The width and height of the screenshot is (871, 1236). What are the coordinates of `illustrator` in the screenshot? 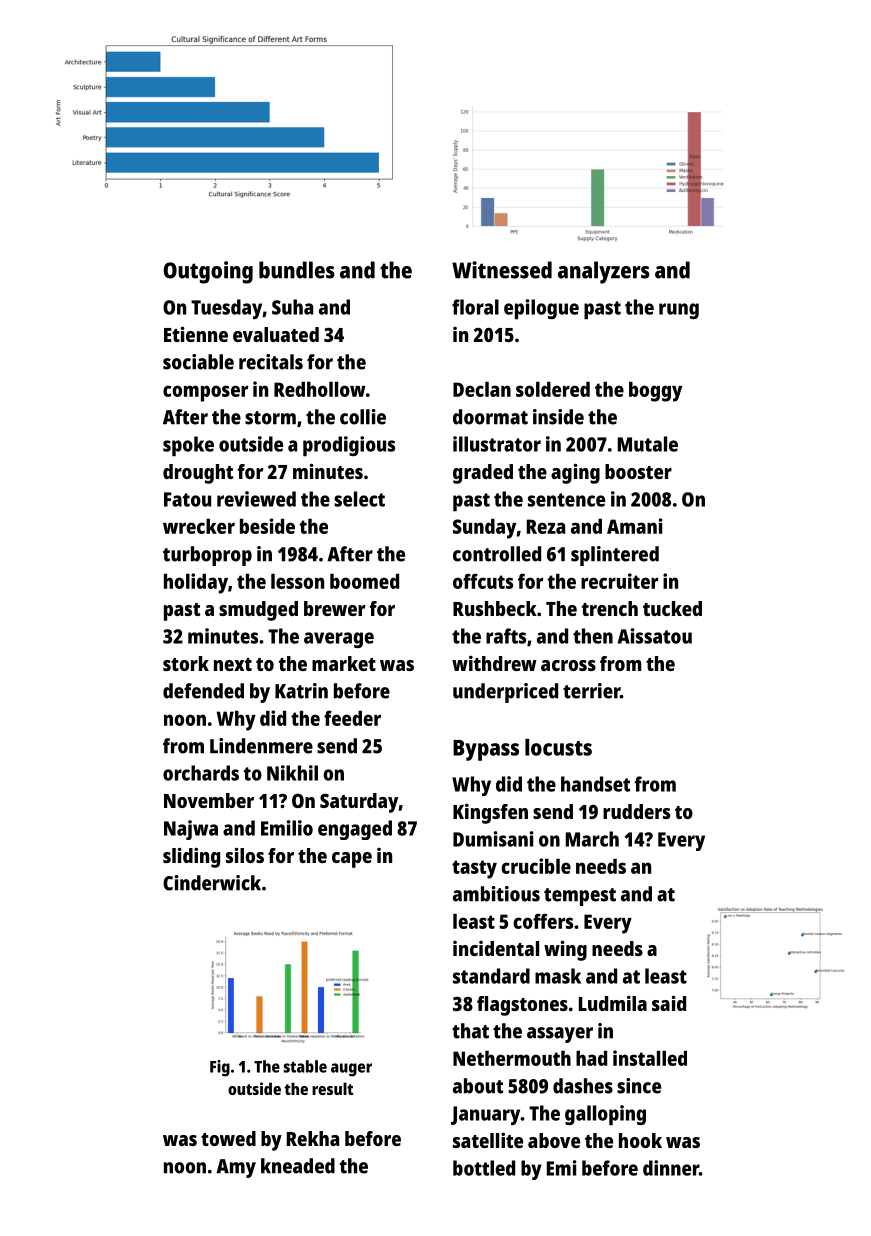 It's located at (497, 444).
